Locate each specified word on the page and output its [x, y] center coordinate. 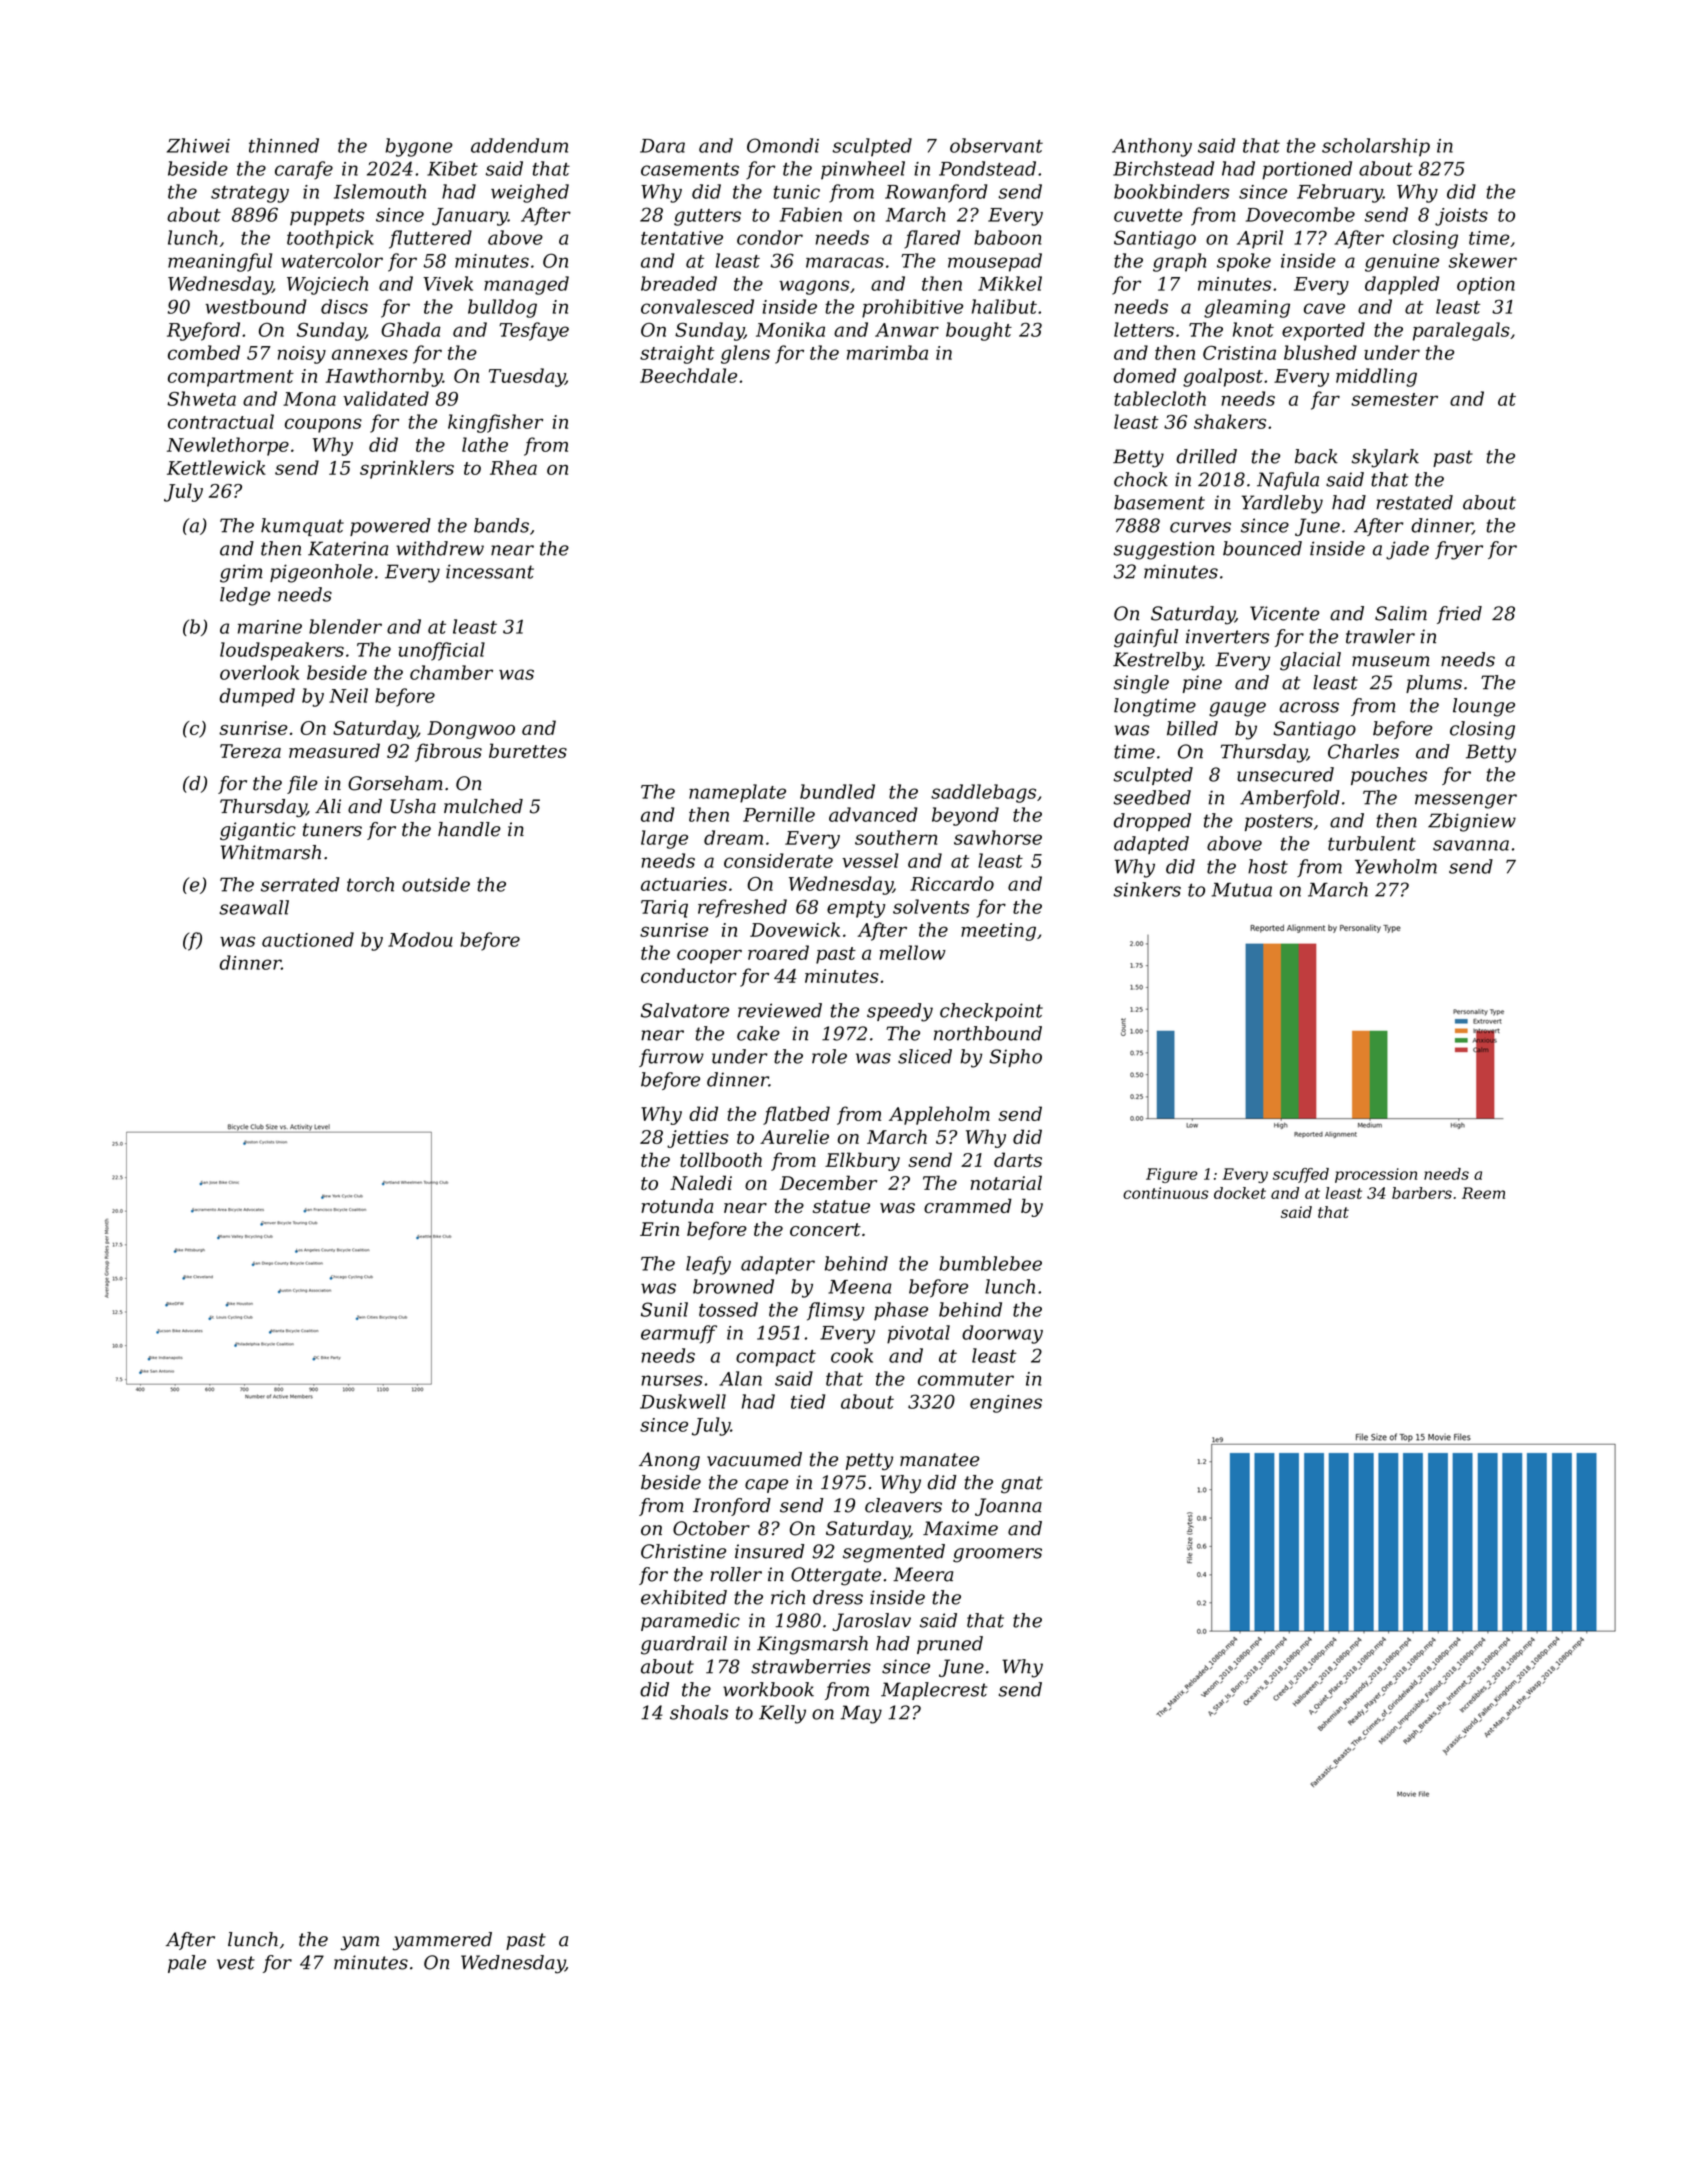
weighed [530, 193]
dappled [1402, 285]
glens [745, 354]
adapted [1151, 845]
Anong [669, 1461]
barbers [1422, 1193]
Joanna [1008, 1507]
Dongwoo [471, 730]
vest [236, 1963]
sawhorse [998, 837]
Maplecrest [934, 1691]
